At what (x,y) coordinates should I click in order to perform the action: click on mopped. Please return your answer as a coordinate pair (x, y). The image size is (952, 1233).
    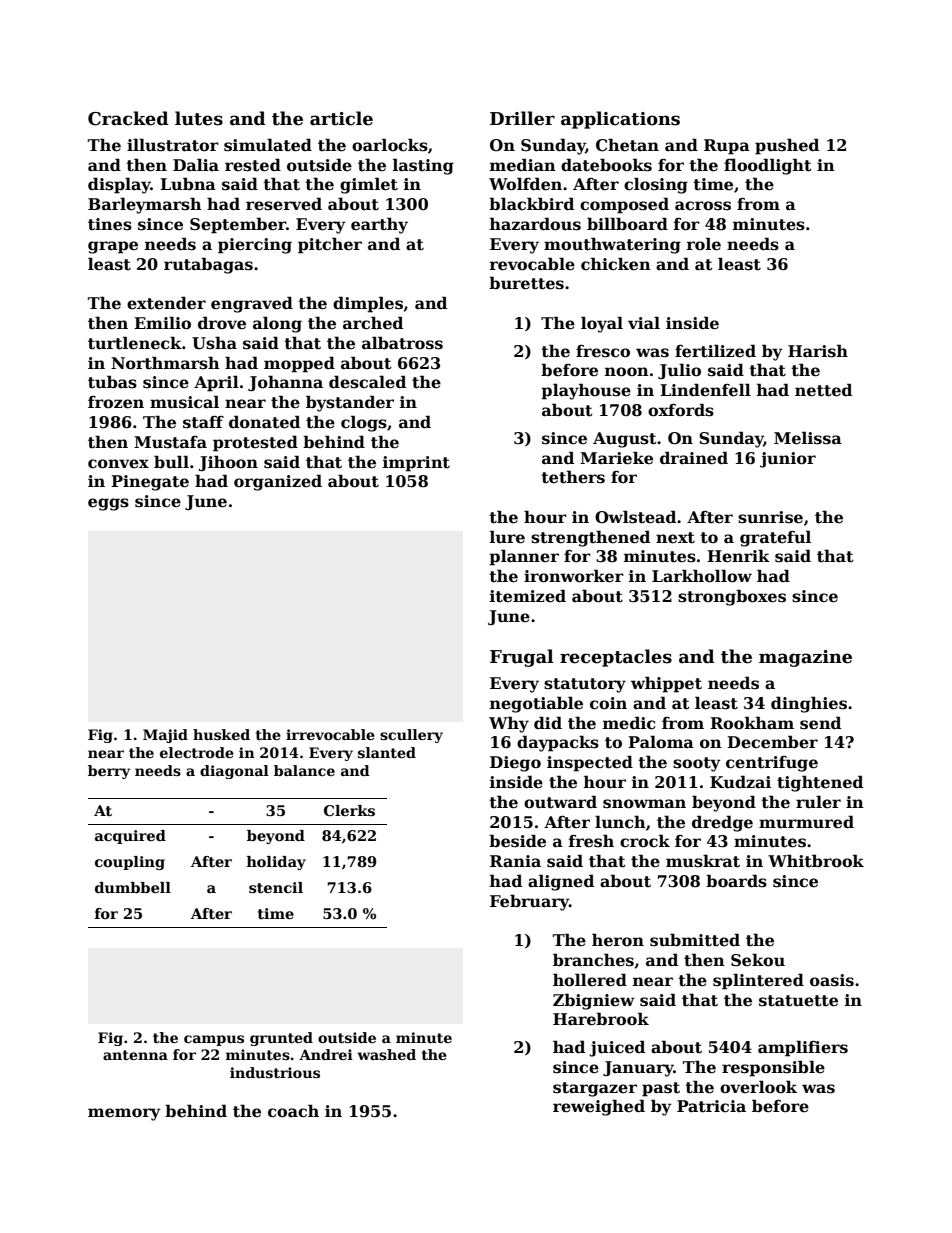
    Looking at the image, I should click on (299, 364).
